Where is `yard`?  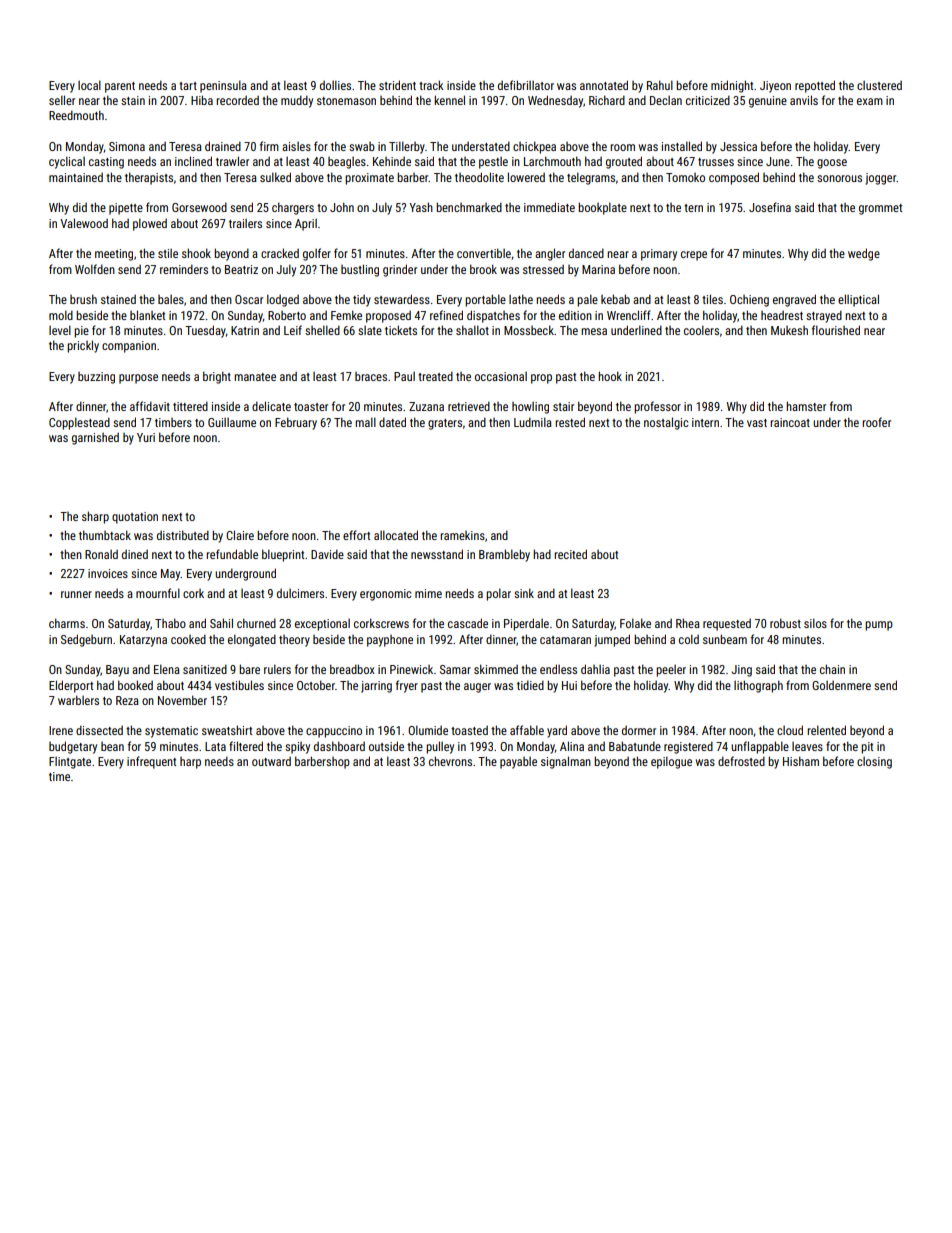 yard is located at coordinates (557, 731).
